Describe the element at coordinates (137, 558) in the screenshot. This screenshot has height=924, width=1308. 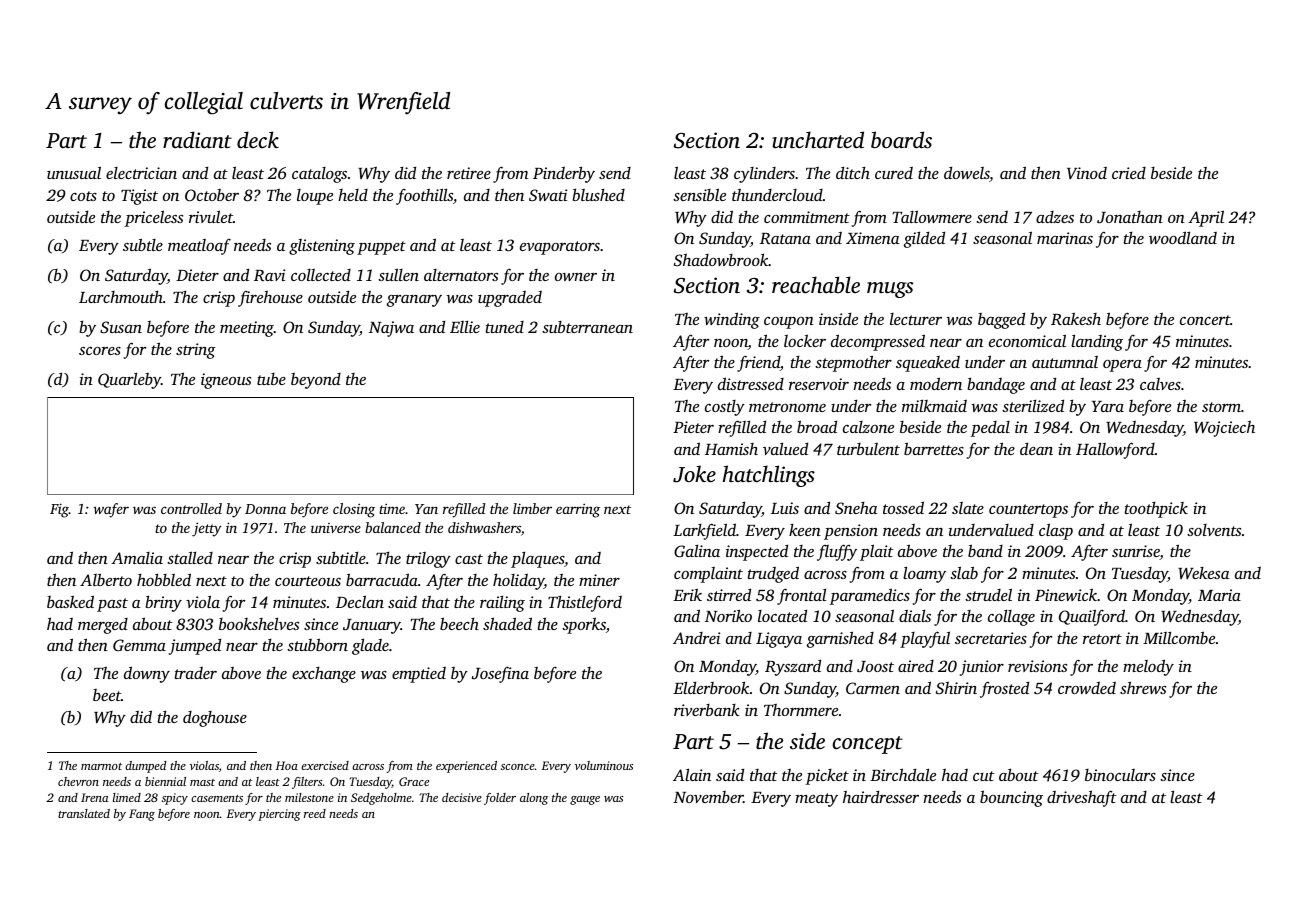
I see `Amalia` at that location.
